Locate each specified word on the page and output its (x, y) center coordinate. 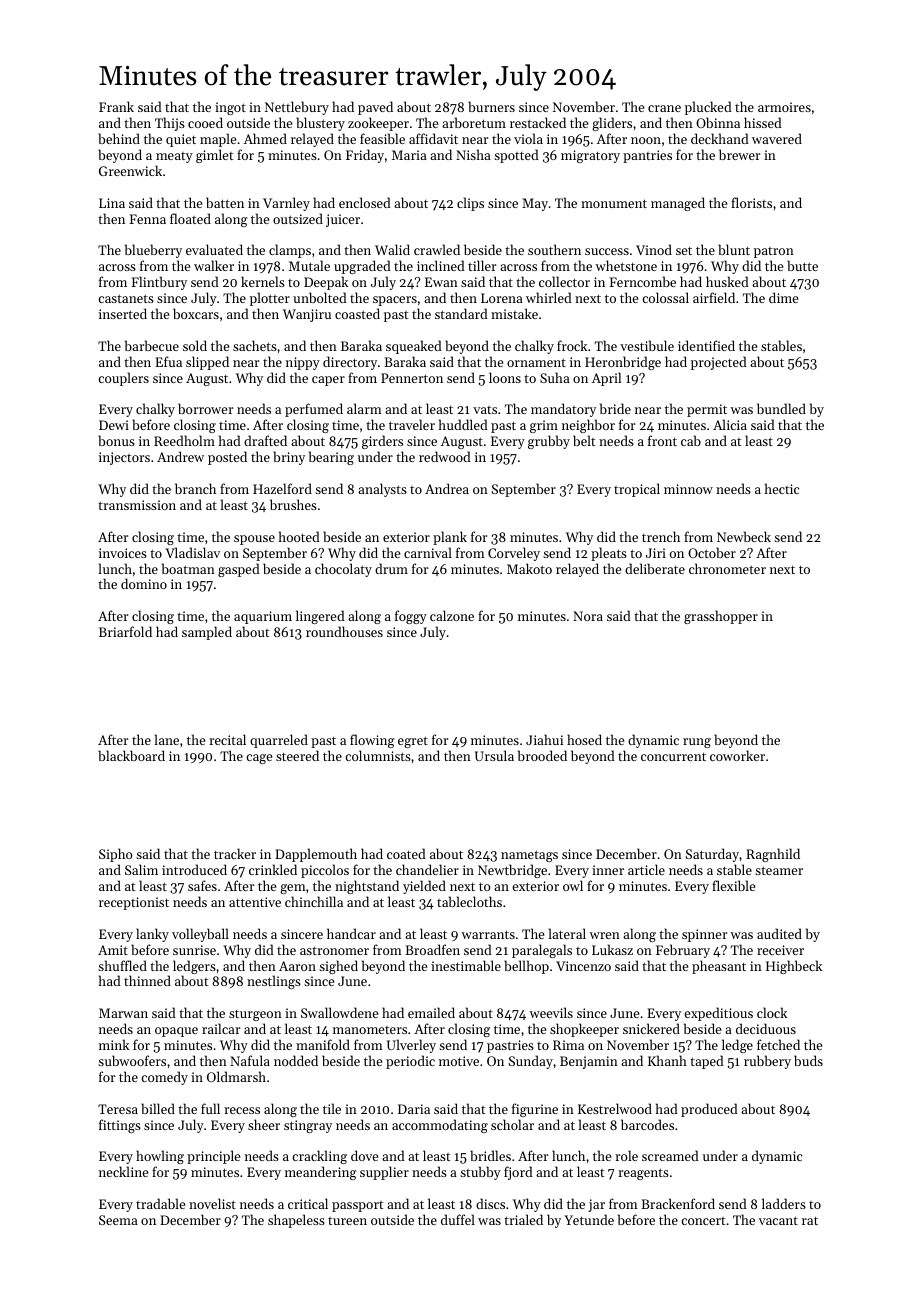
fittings (120, 1126)
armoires (784, 107)
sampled (207, 633)
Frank (116, 106)
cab (691, 440)
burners (491, 106)
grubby (549, 442)
